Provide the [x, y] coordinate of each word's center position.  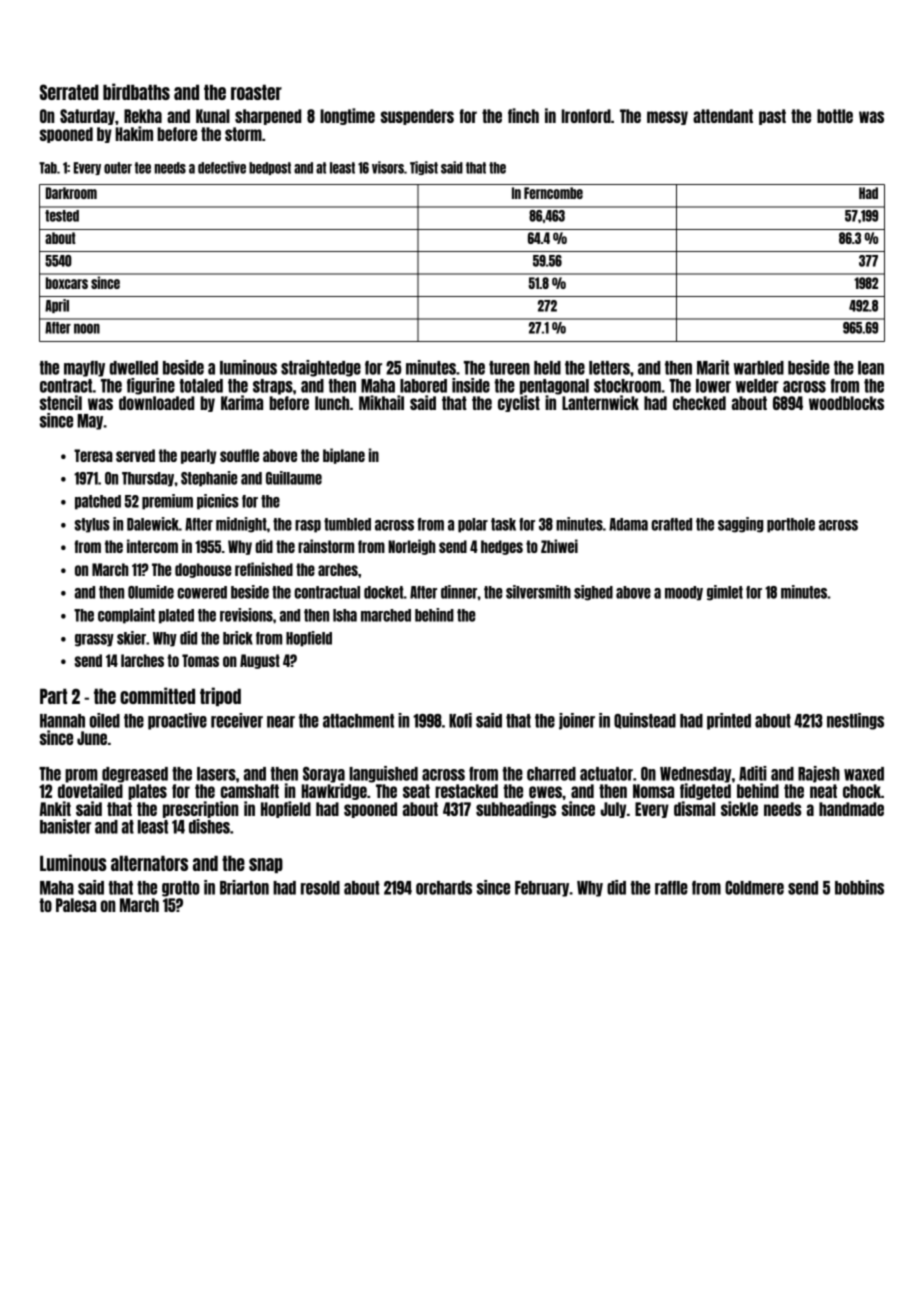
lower [713, 386]
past [772, 117]
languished [383, 774]
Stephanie [209, 479]
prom [81, 776]
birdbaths [136, 91]
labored [423, 386]
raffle [671, 888]
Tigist [424, 168]
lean [871, 368]
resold [320, 888]
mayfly [84, 369]
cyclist [519, 403]
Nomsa [653, 791]
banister [65, 826]
